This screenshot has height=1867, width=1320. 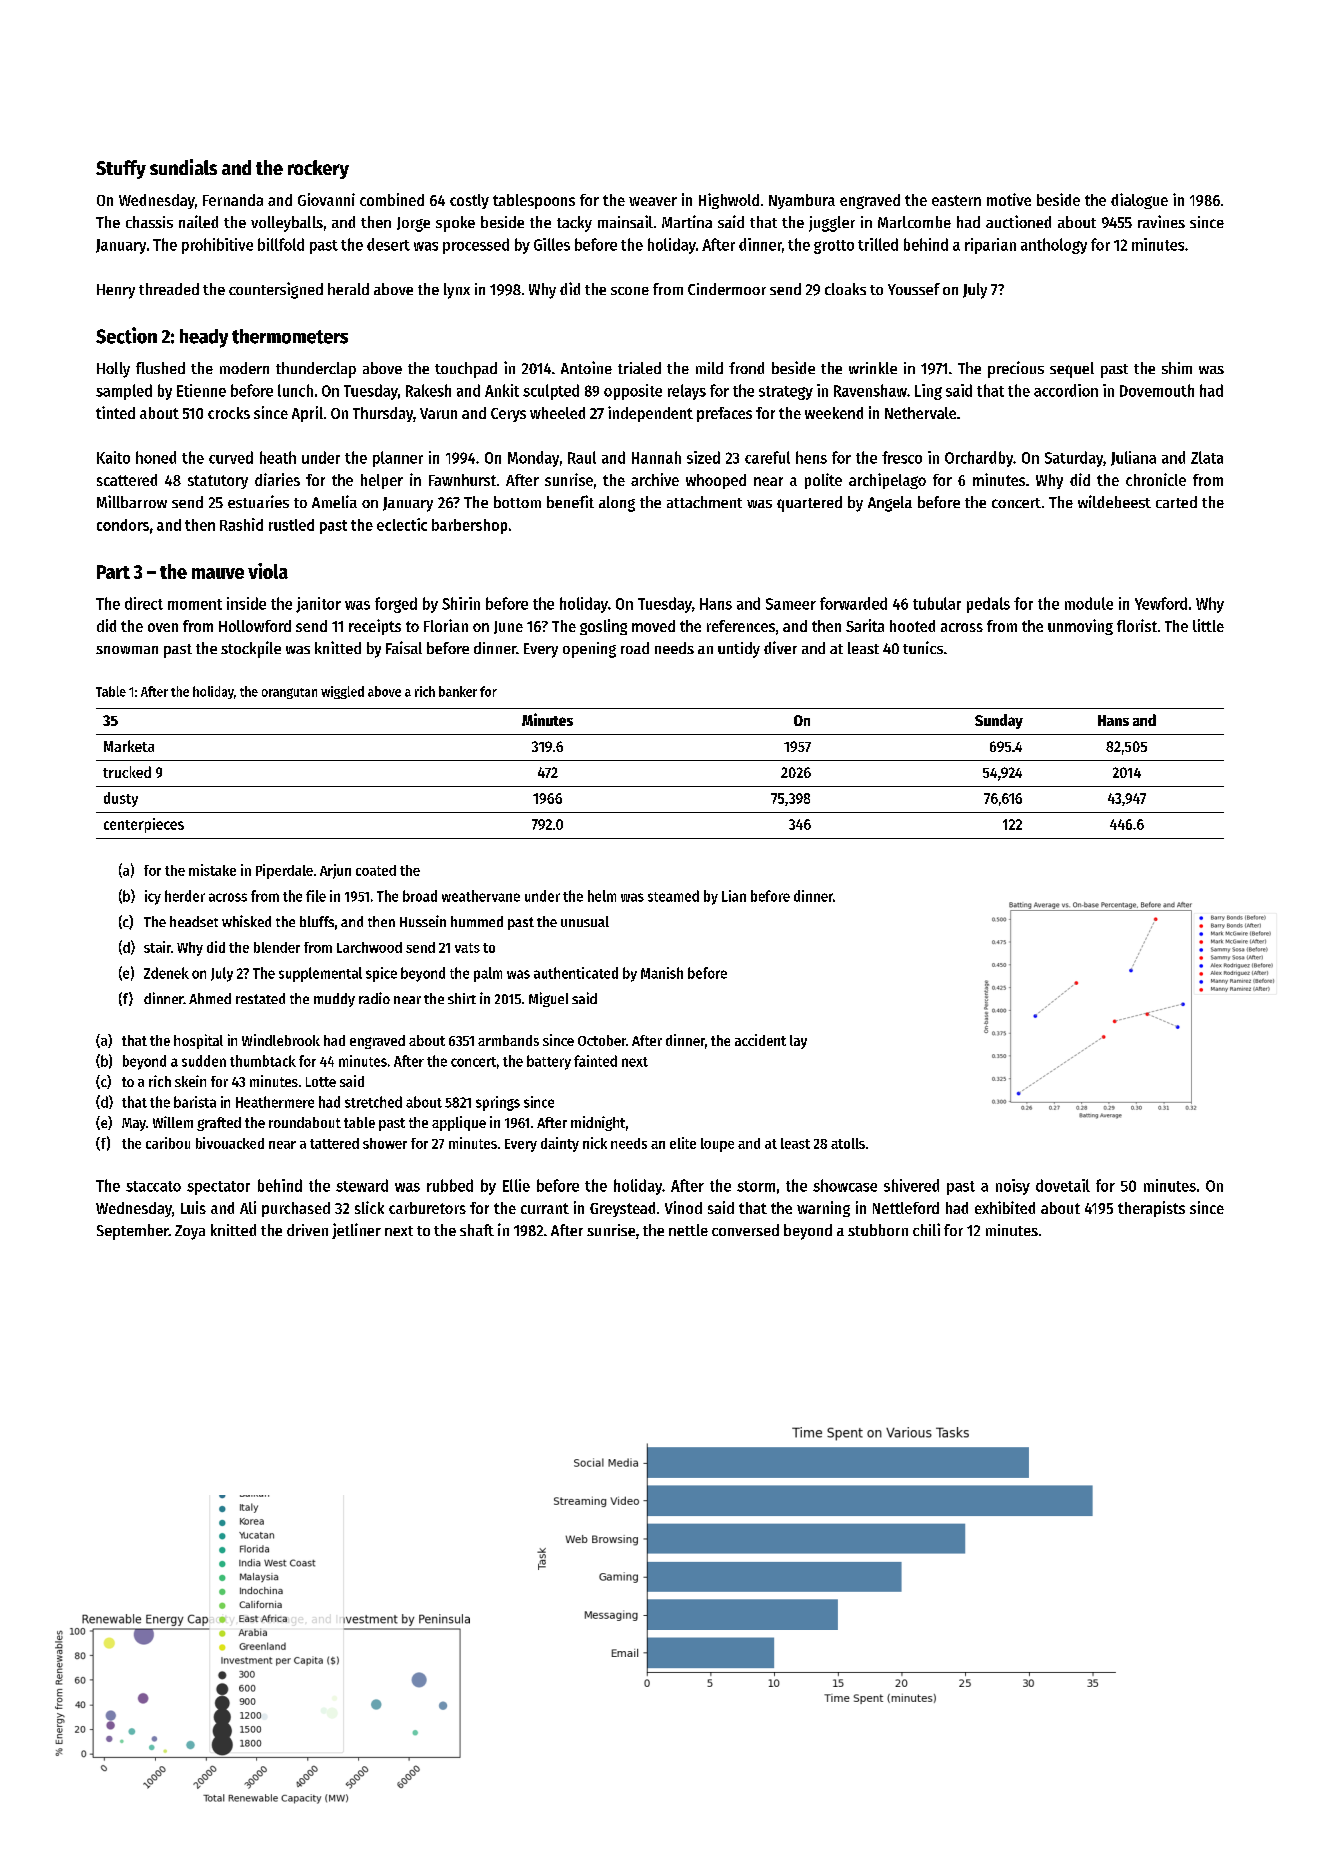 I want to click on Holly, so click(x=113, y=370).
